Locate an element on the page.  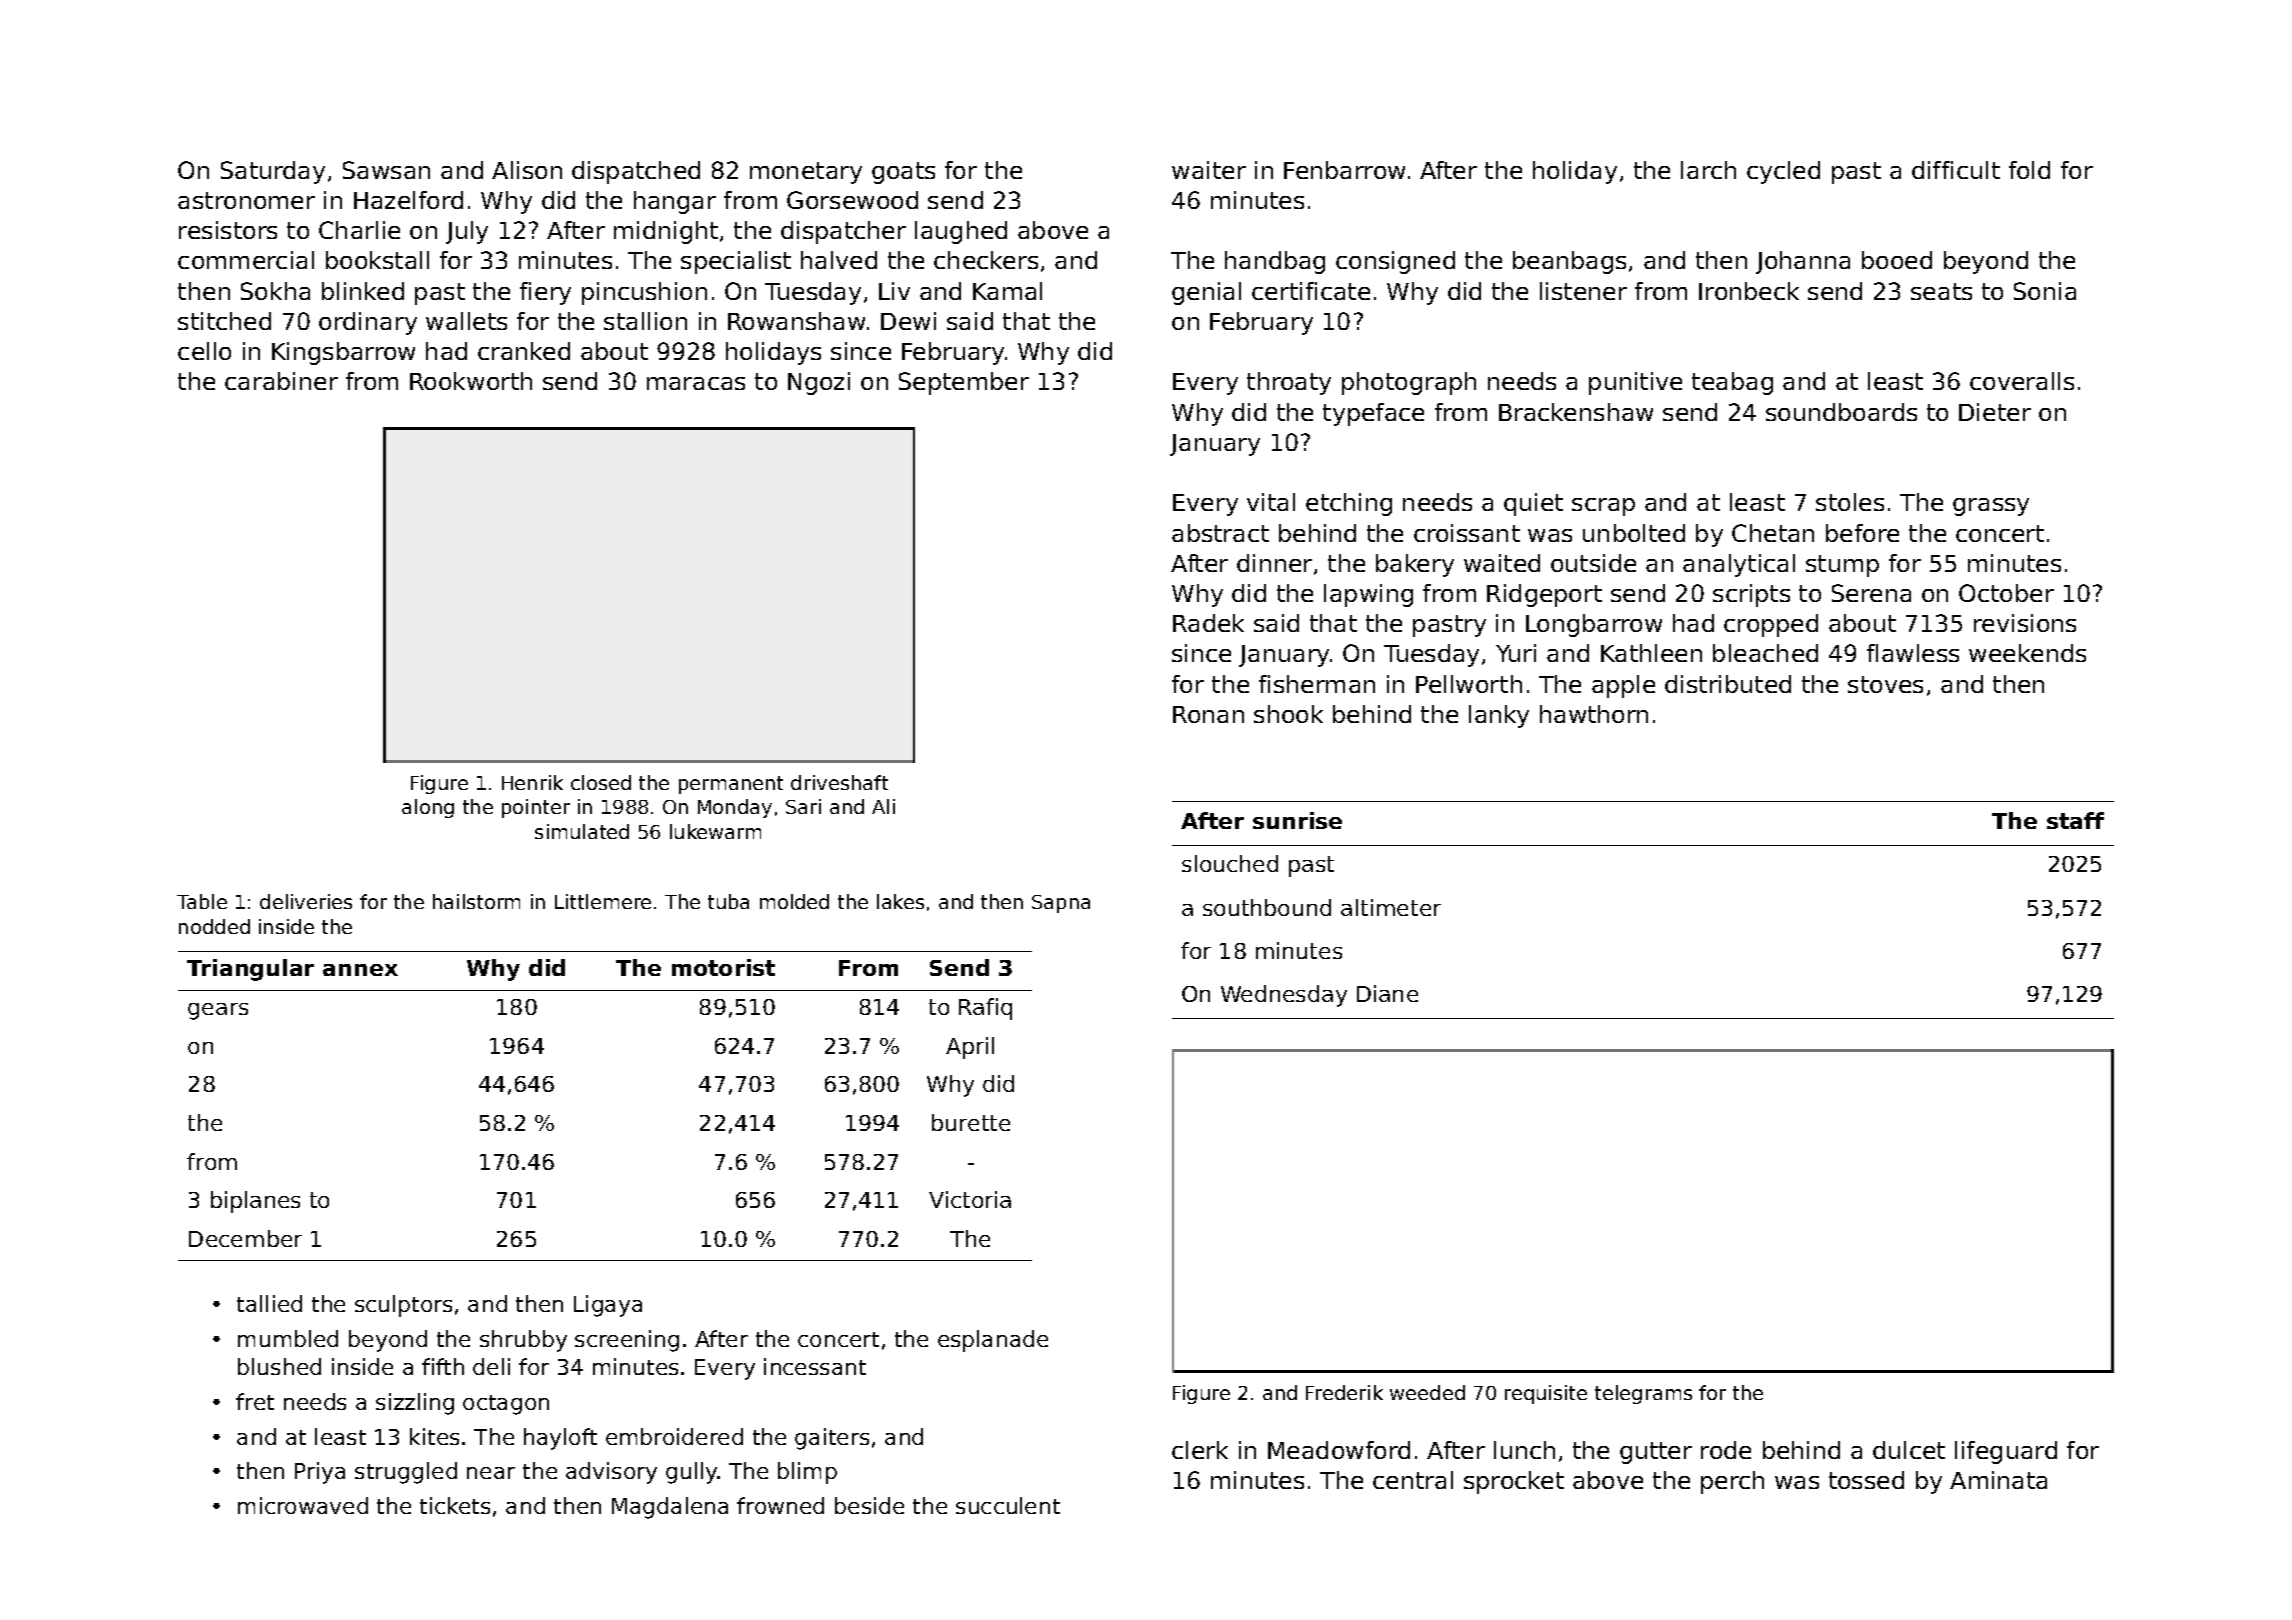
central is located at coordinates (1413, 1480).
